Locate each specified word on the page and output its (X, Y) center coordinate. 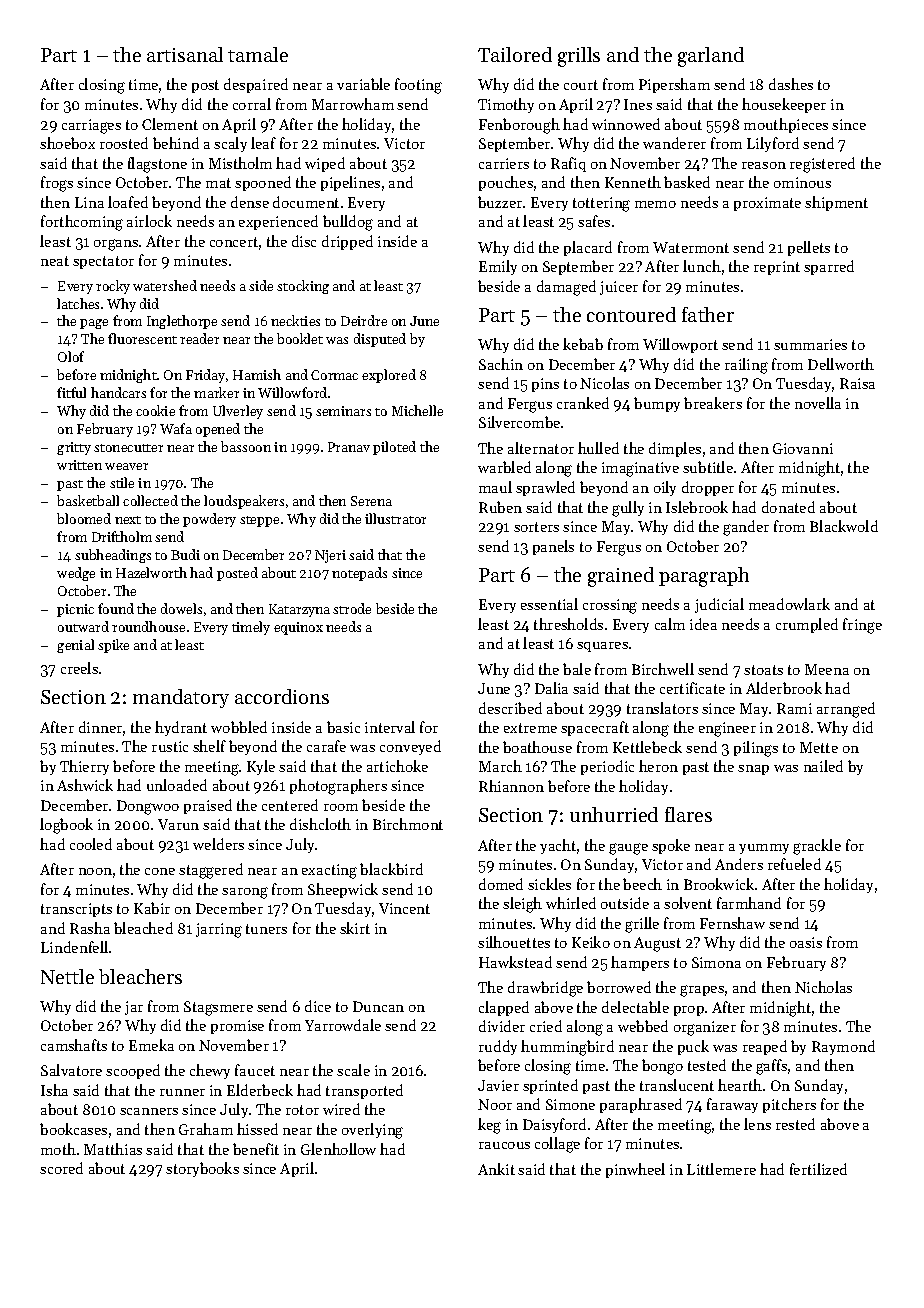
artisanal (185, 54)
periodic (607, 767)
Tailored (515, 54)
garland (711, 57)
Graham (206, 1129)
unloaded (177, 785)
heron (658, 766)
